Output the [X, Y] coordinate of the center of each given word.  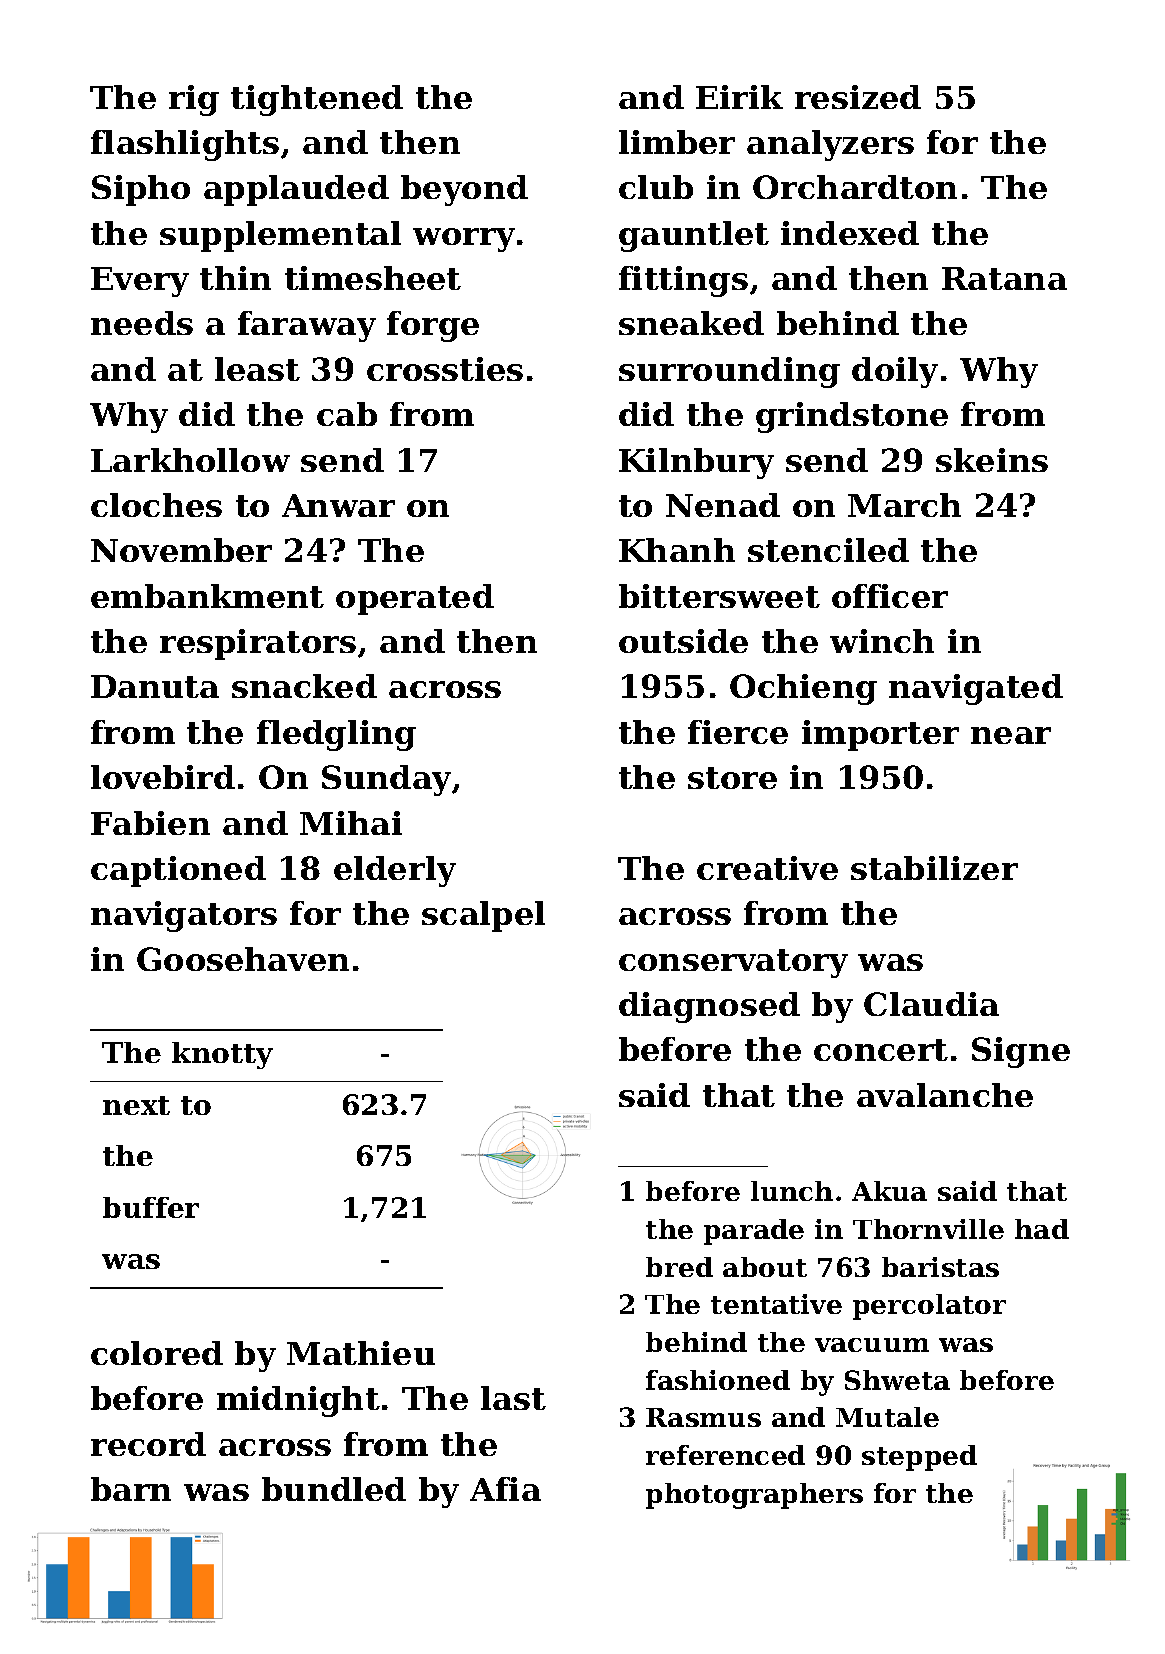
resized [858, 97]
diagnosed [709, 1007]
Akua [889, 1191]
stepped [919, 1458]
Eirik [739, 97]
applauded [296, 190]
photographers [754, 1496]
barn [131, 1489]
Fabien [150, 823]
